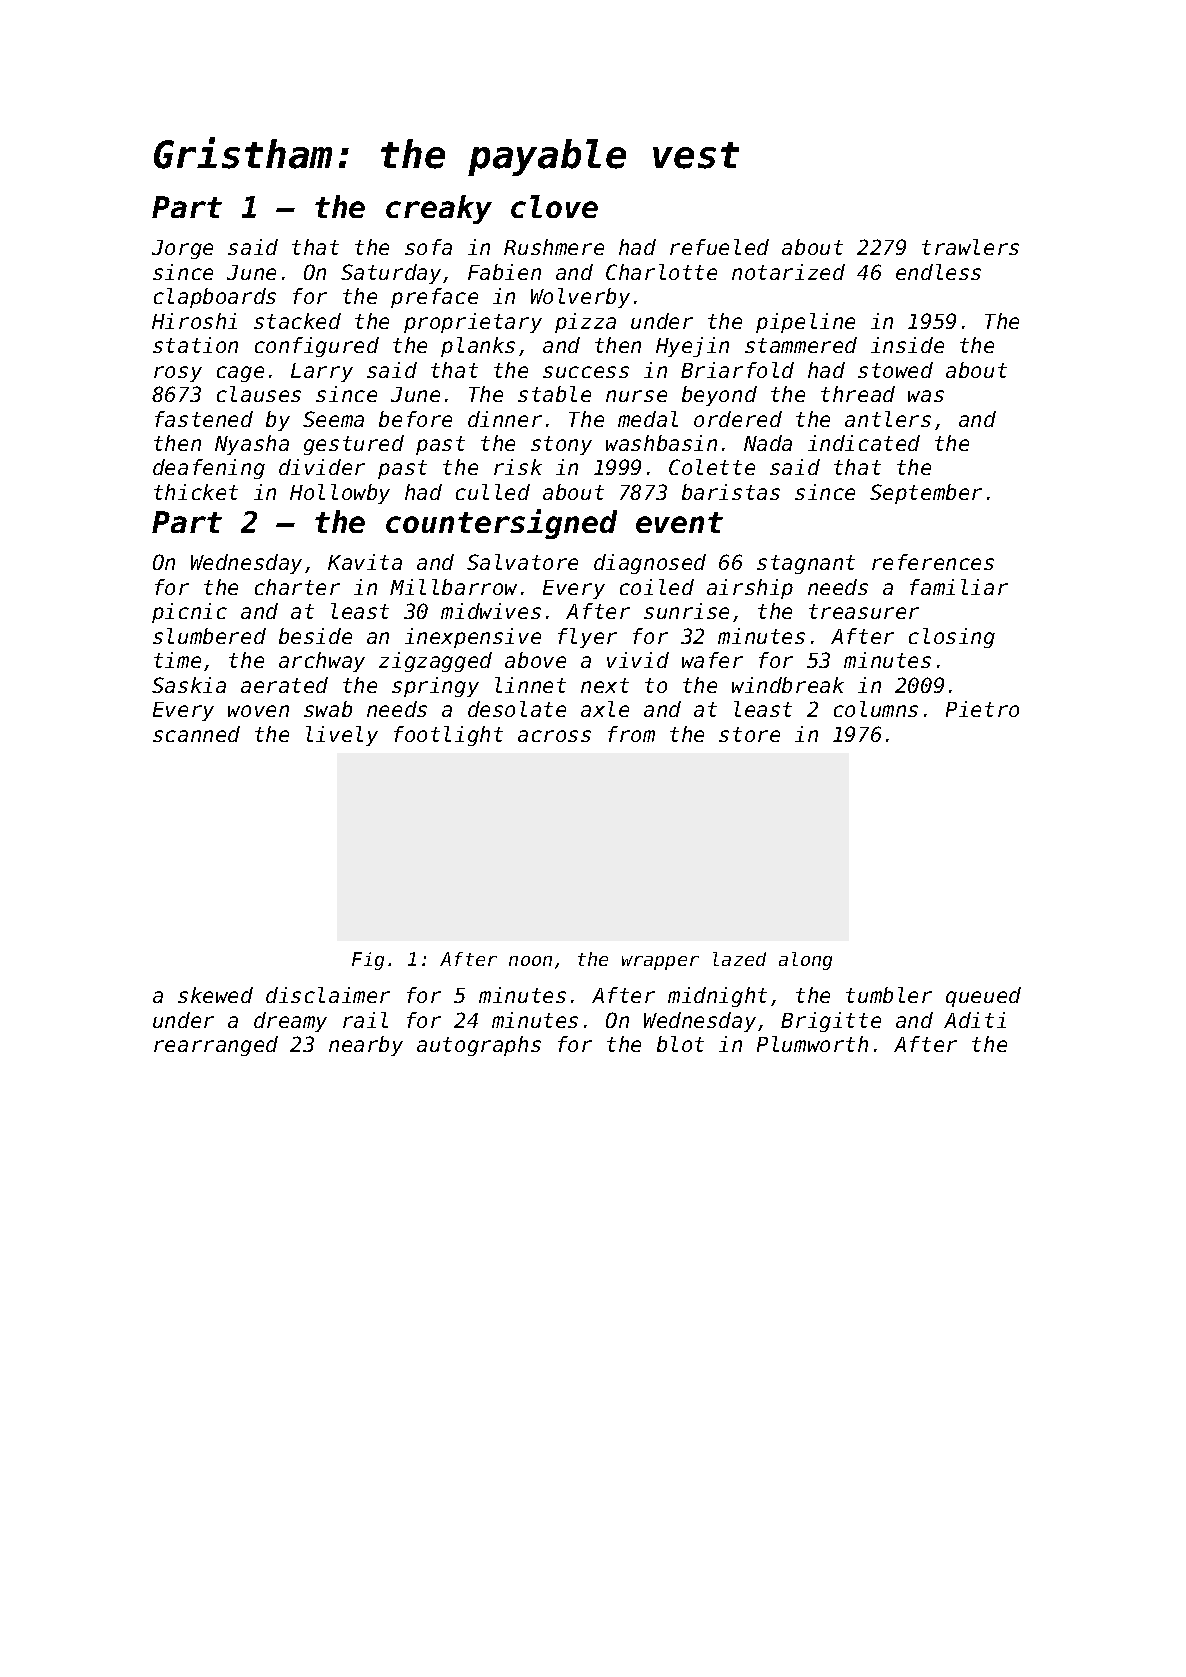 This screenshot has width=1186, height=1677. I want to click on vivid, so click(638, 660).
